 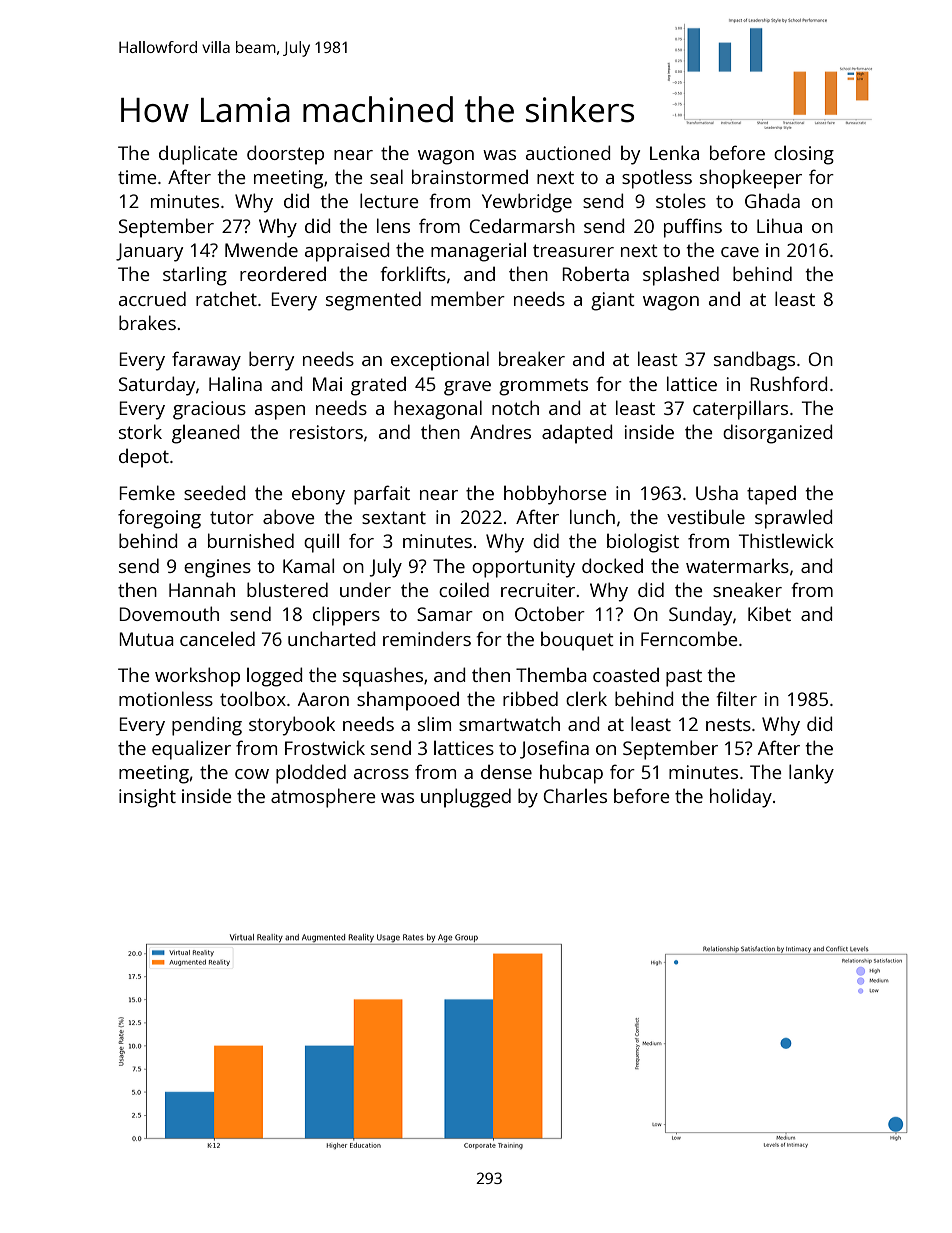 I want to click on Thistlewick, so click(x=786, y=540).
